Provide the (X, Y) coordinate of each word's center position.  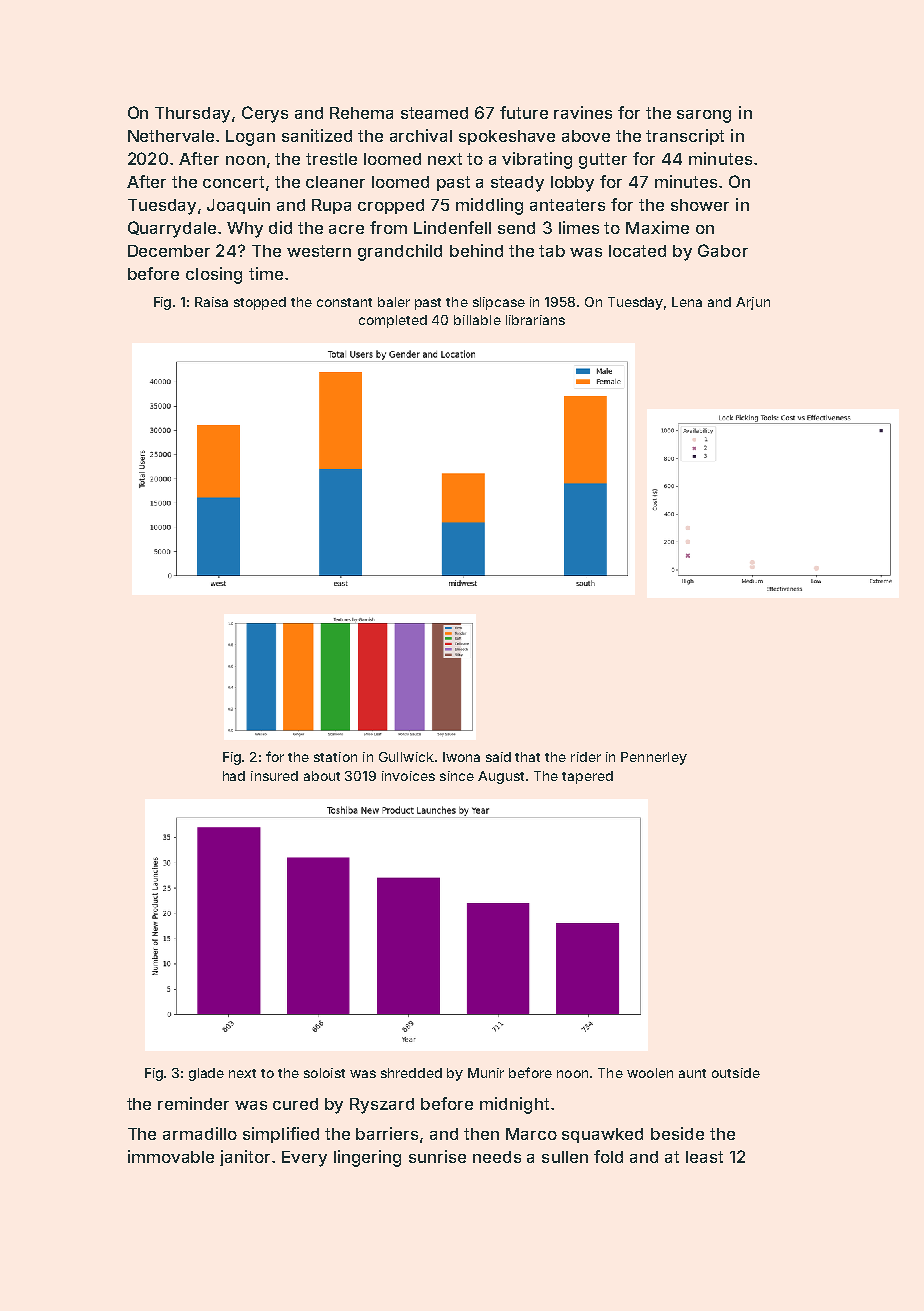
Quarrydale (172, 229)
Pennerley (654, 758)
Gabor (723, 250)
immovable (171, 1156)
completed (393, 321)
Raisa (211, 302)
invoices (408, 776)
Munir (486, 1073)
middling (489, 206)
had (234, 776)
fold (608, 1156)
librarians (535, 320)
